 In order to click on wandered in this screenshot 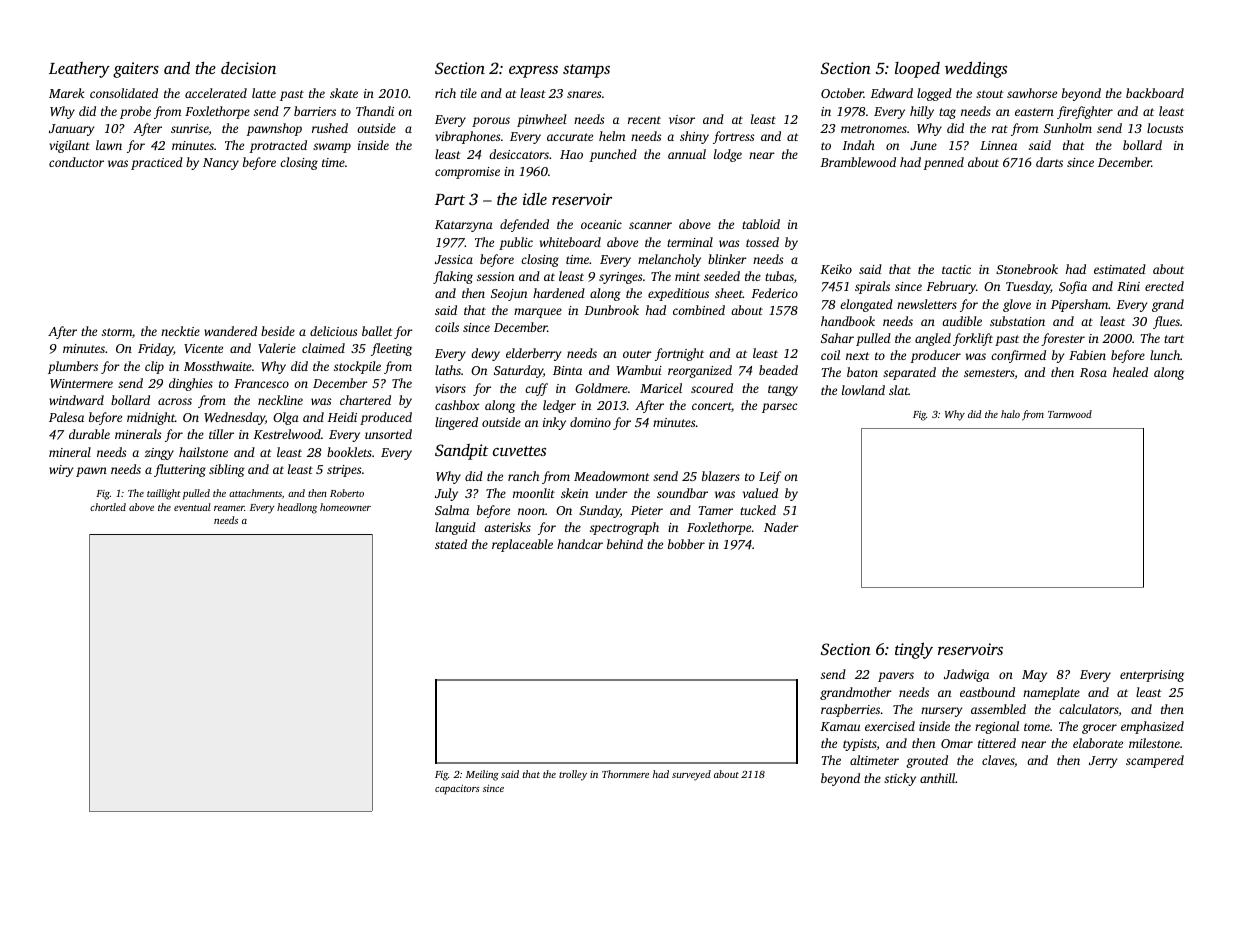, I will do `click(230, 331)`.
